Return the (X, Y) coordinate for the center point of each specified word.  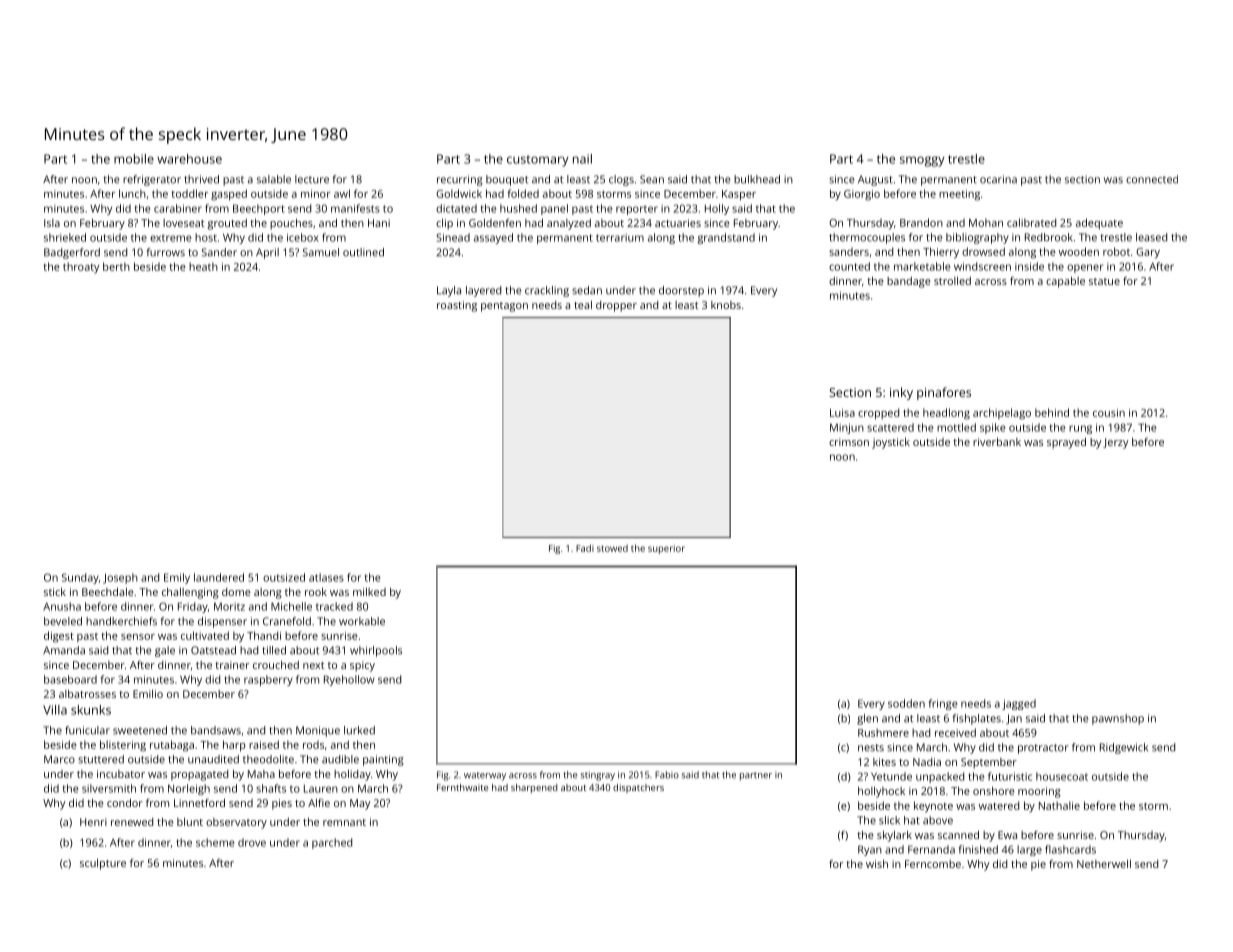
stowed (612, 548)
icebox (303, 237)
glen (867, 719)
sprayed (1066, 443)
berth (116, 266)
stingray (598, 776)
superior (666, 549)
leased (1151, 237)
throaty (81, 268)
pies (282, 804)
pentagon (504, 307)
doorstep (681, 291)
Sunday (80, 578)
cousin (1109, 413)
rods (313, 744)
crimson (849, 442)
